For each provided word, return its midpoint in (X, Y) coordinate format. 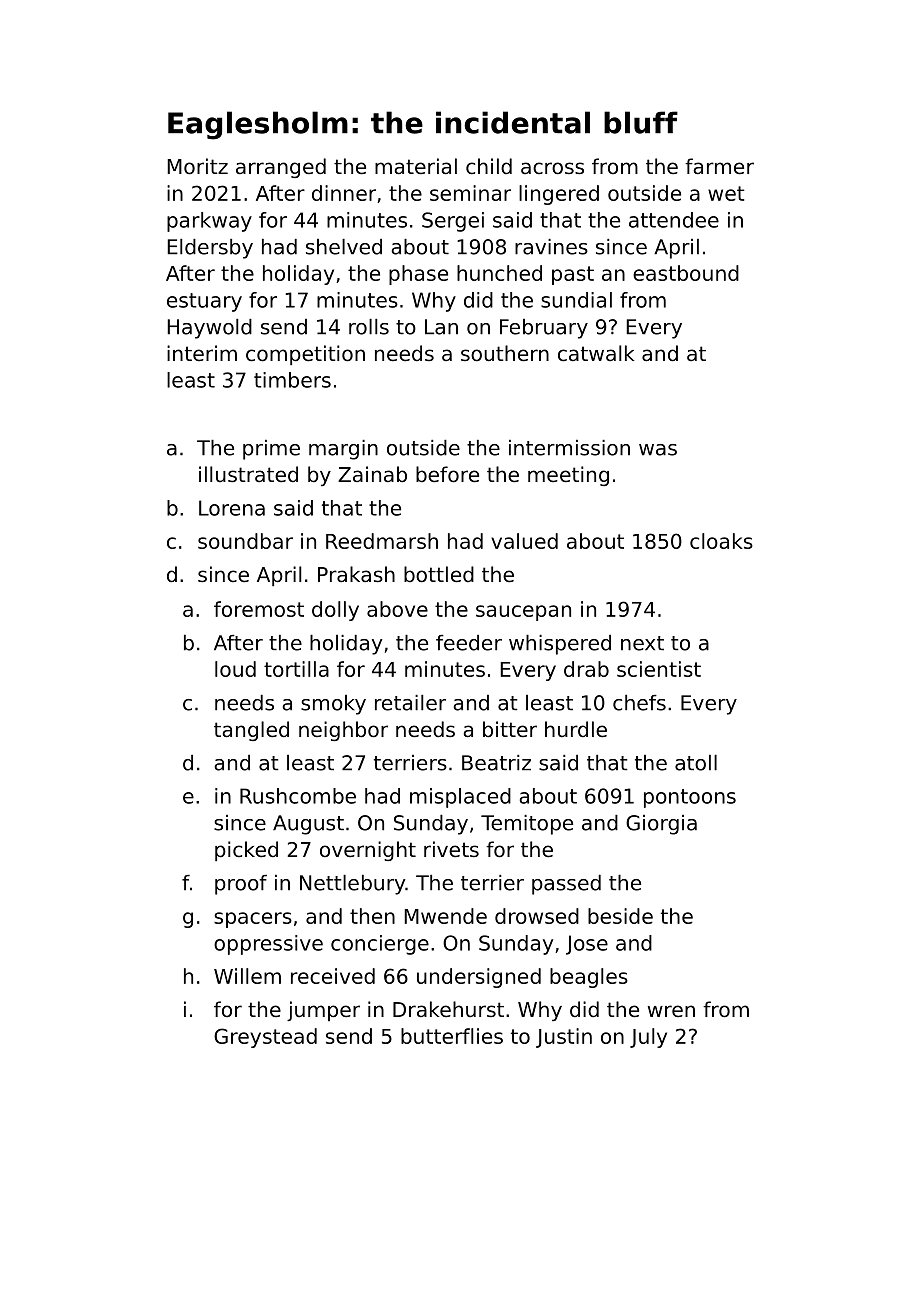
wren (671, 1011)
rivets (451, 849)
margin (343, 450)
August (308, 825)
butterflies (452, 1036)
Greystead (265, 1038)
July (648, 1038)
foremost (259, 609)
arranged (281, 168)
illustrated (248, 474)
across (552, 168)
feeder (469, 643)
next (642, 643)
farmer (719, 166)
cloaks (721, 541)
